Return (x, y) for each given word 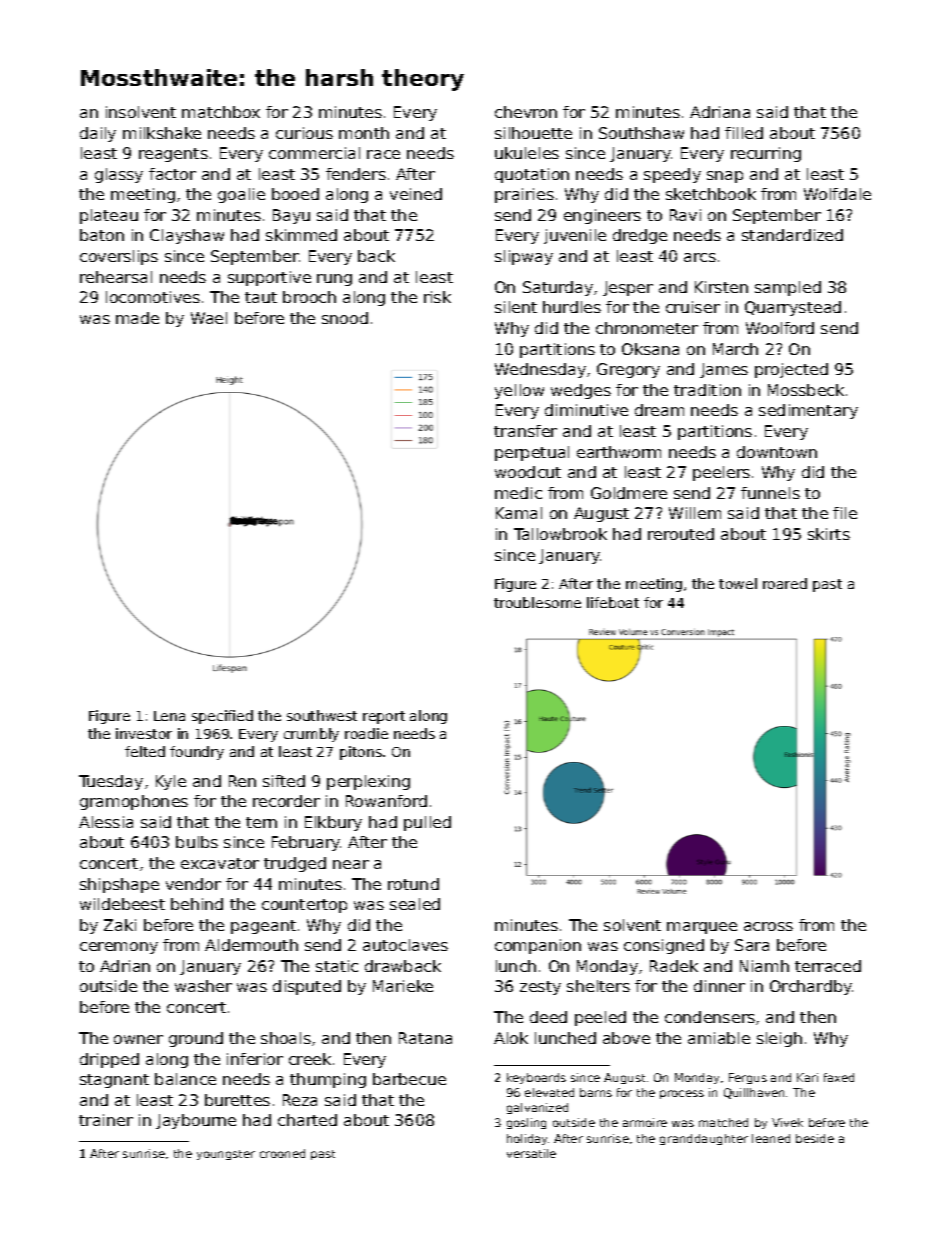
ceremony (119, 948)
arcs (700, 257)
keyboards (536, 1078)
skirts (829, 534)
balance (185, 1079)
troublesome (537, 602)
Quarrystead (793, 308)
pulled (427, 823)
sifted (284, 781)
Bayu (291, 216)
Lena (169, 716)
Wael (209, 318)
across (768, 926)
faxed (839, 1077)
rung (334, 280)
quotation (532, 175)
